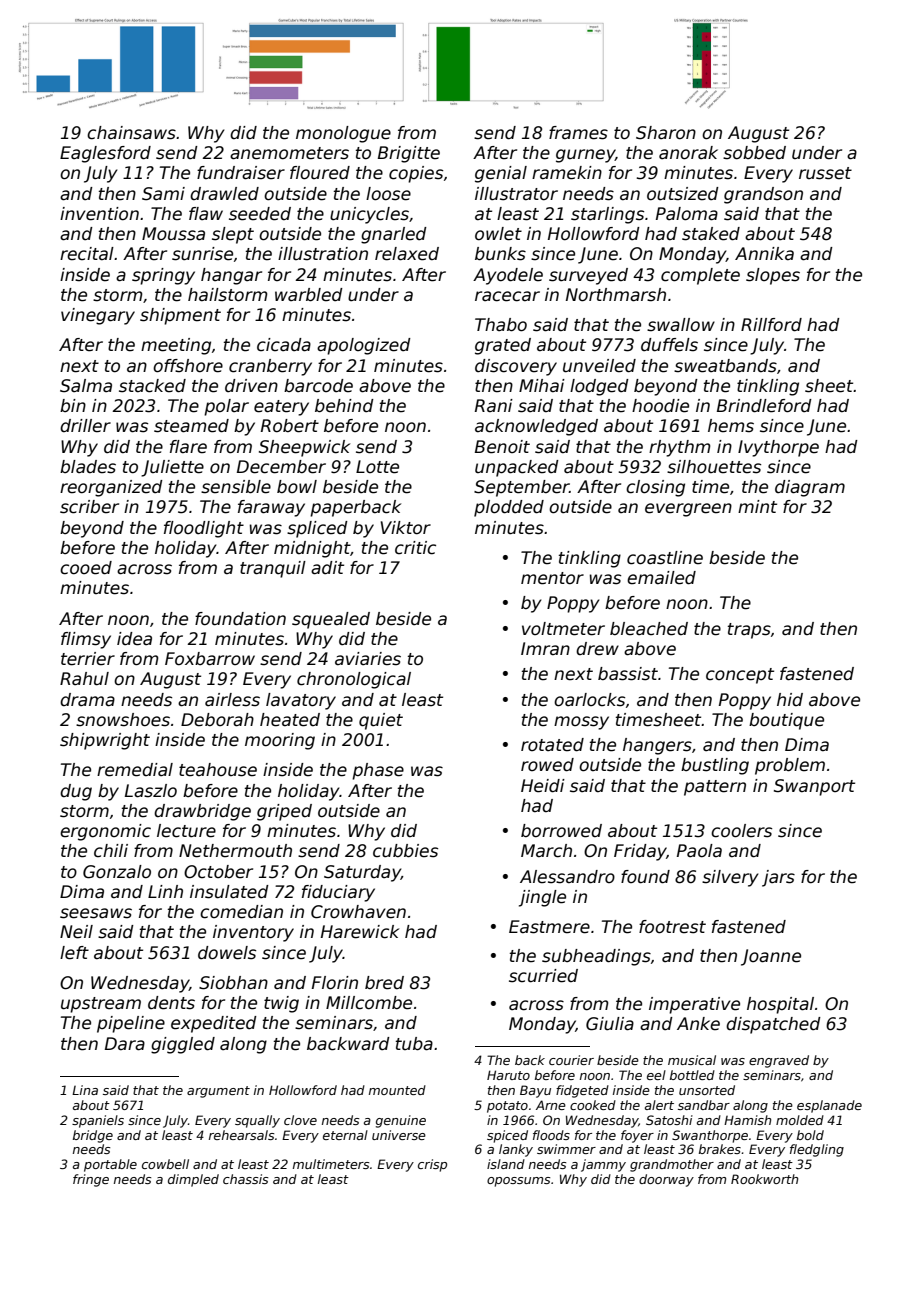 This screenshot has height=1314, width=924. Describe the element at coordinates (501, 325) in the screenshot. I see `Thabo` at that location.
